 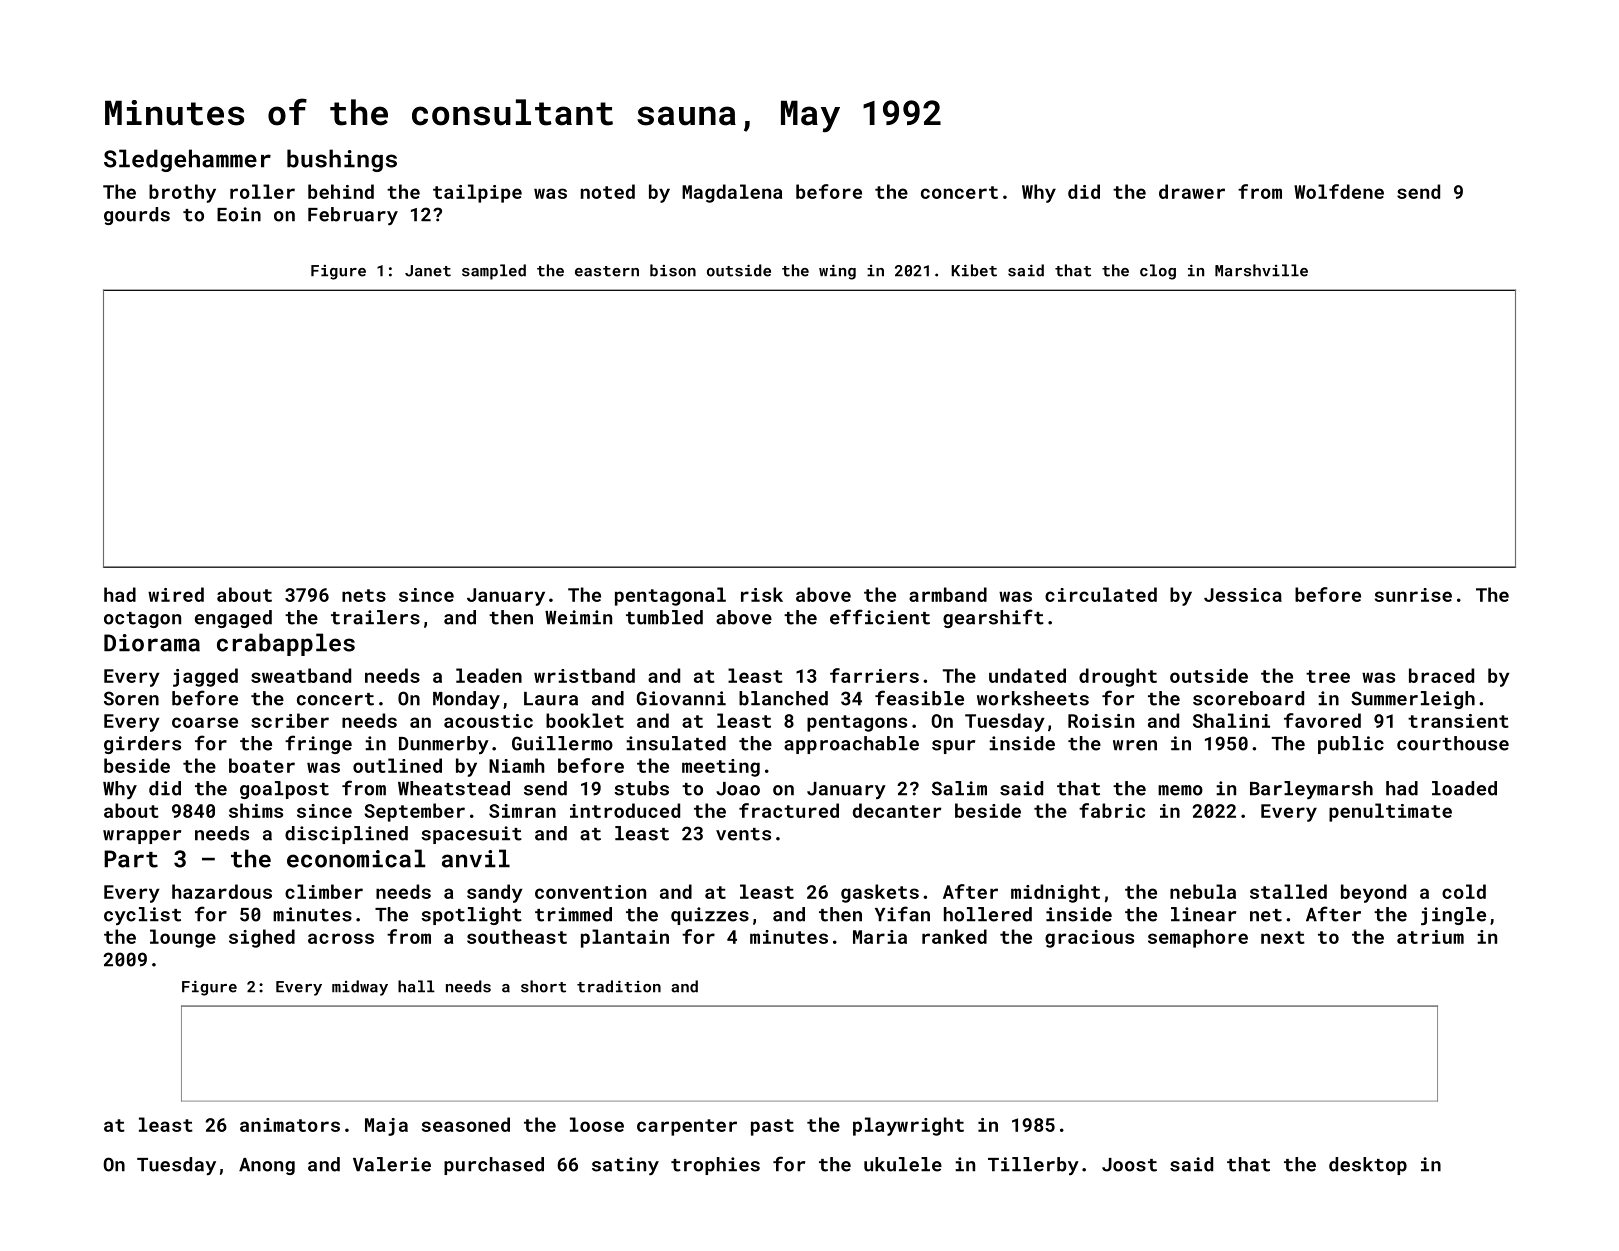 I want to click on Joao, so click(x=738, y=789).
